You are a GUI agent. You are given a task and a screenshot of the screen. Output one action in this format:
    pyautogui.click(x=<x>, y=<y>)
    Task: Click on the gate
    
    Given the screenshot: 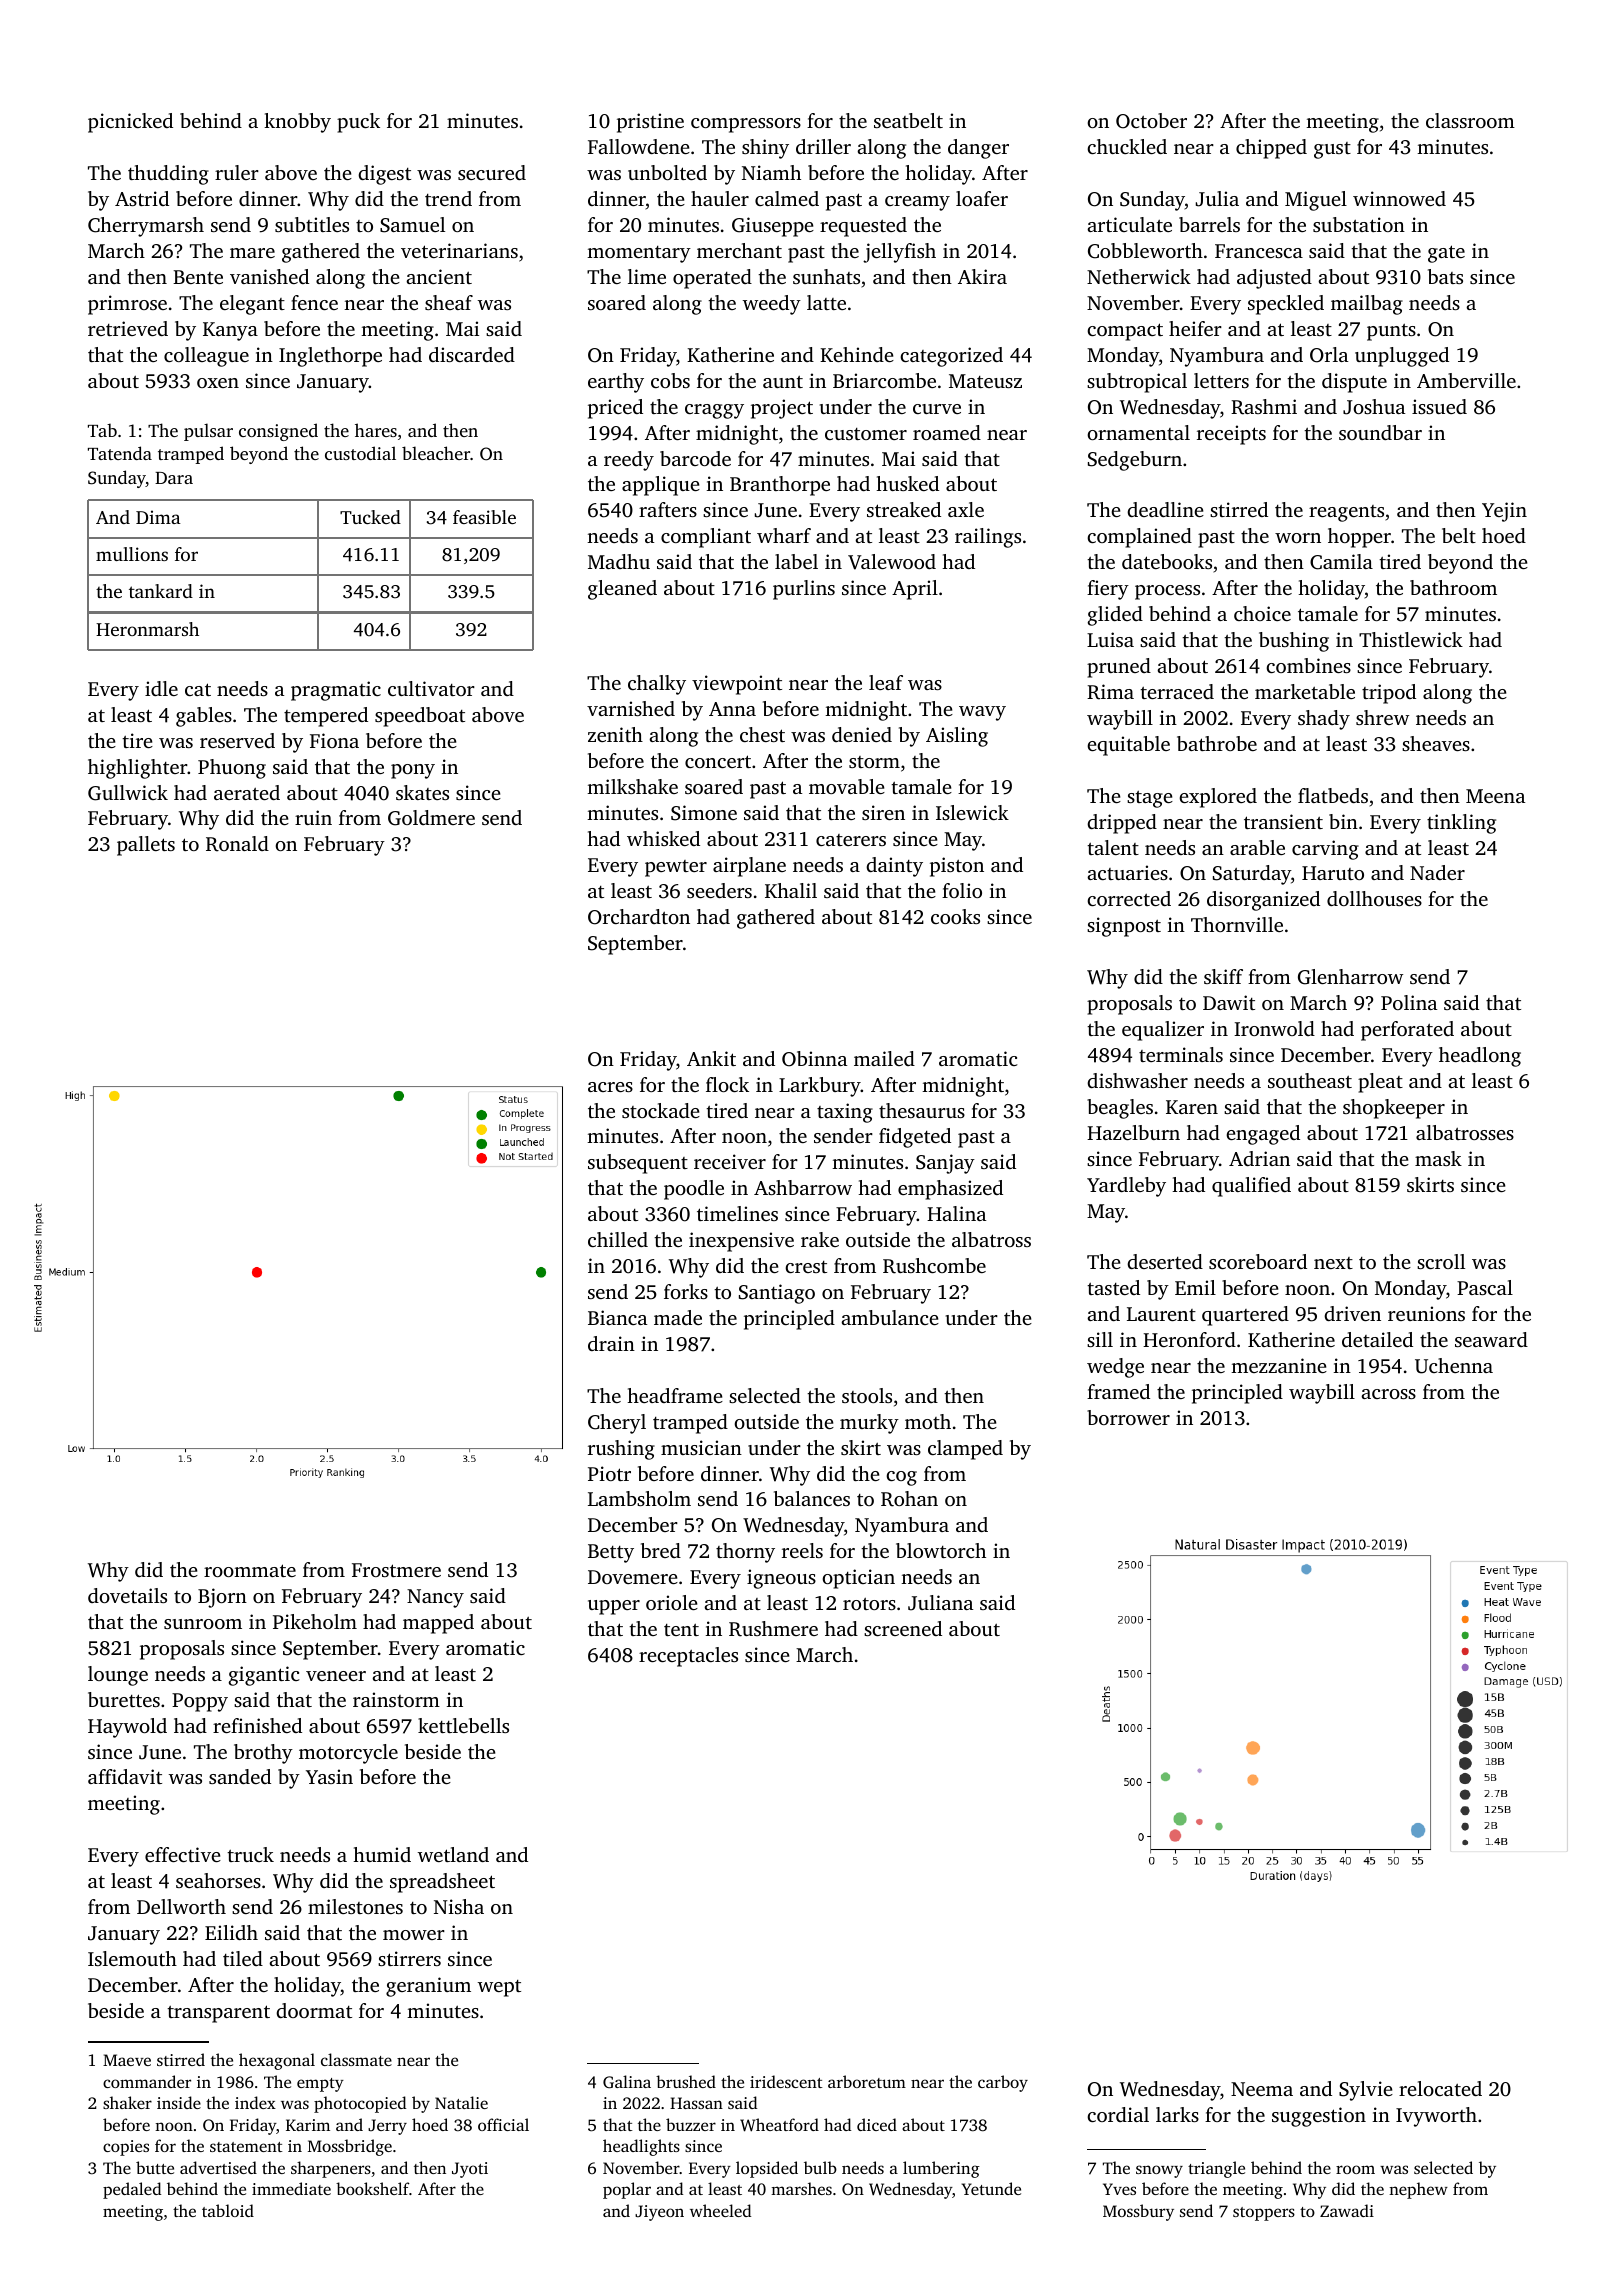 What is the action you would take?
    pyautogui.click(x=1446, y=254)
